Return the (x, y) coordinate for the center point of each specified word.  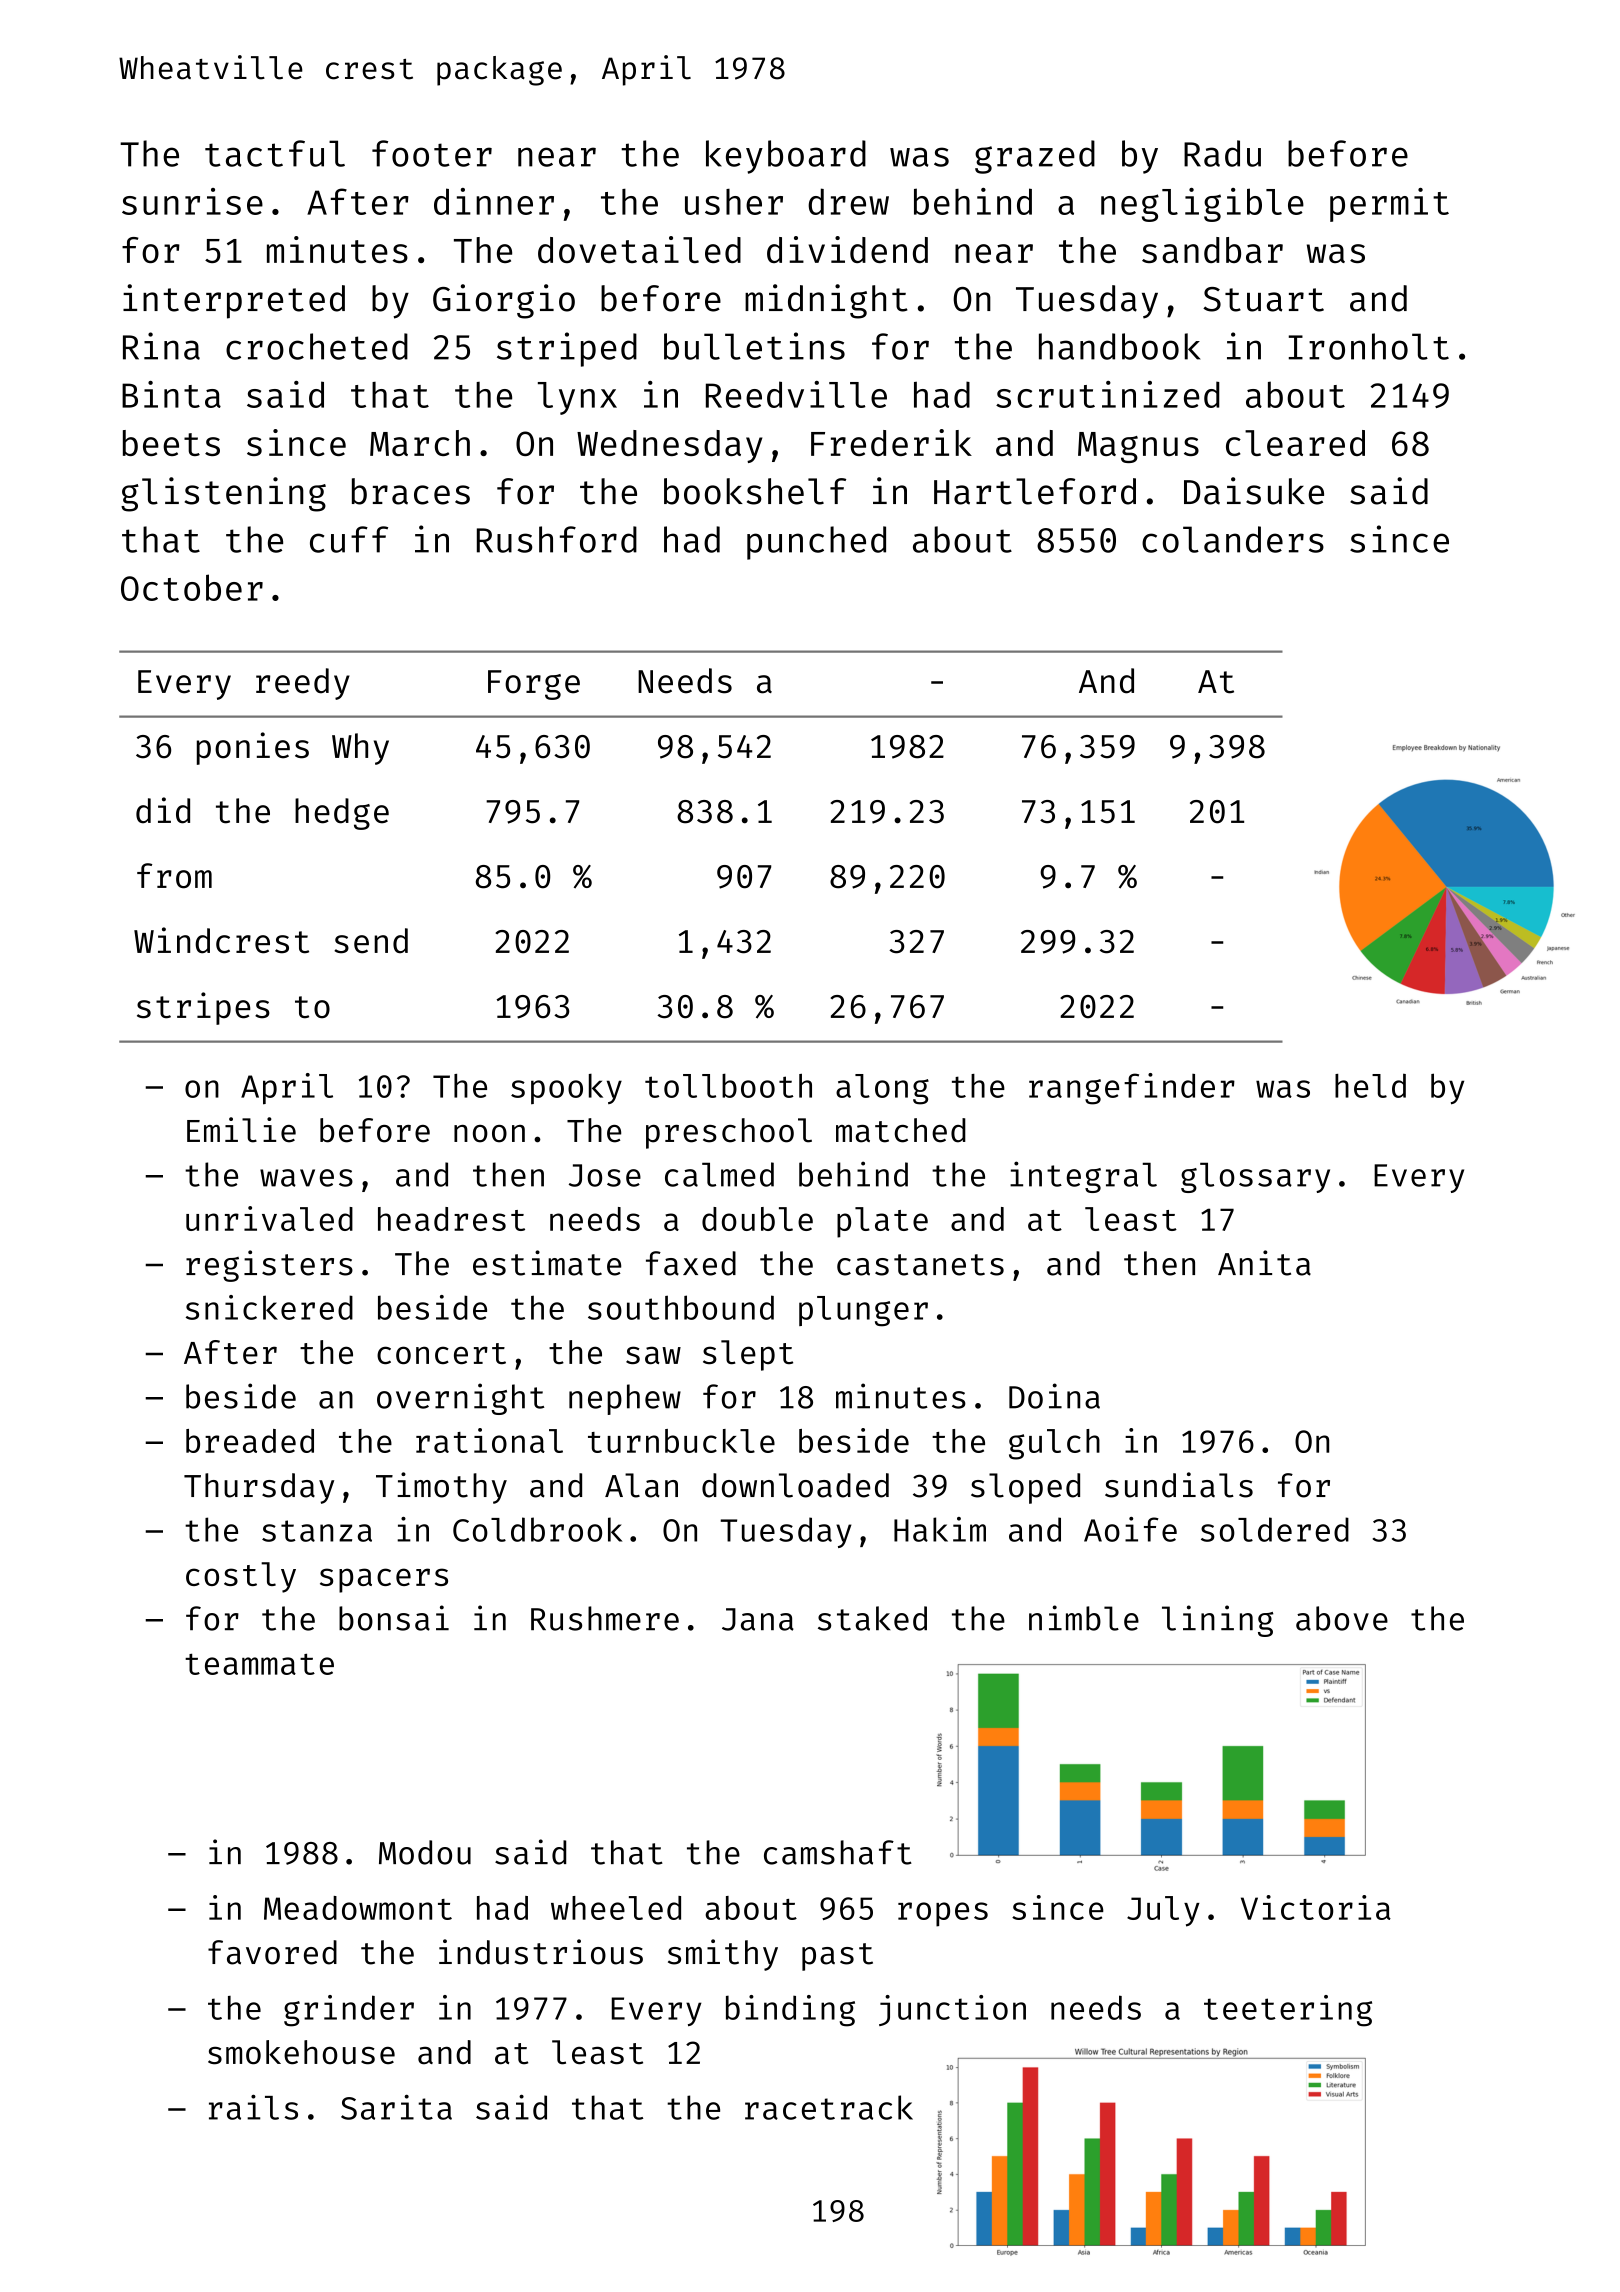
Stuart (1263, 299)
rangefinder (1132, 1089)
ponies (253, 748)
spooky (566, 1089)
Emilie (241, 1130)
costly (241, 1577)
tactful (275, 153)
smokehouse (301, 2052)
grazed (1035, 157)
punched (816, 543)
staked (872, 1618)
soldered (1275, 1529)
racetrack (829, 2107)
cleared (1295, 443)
